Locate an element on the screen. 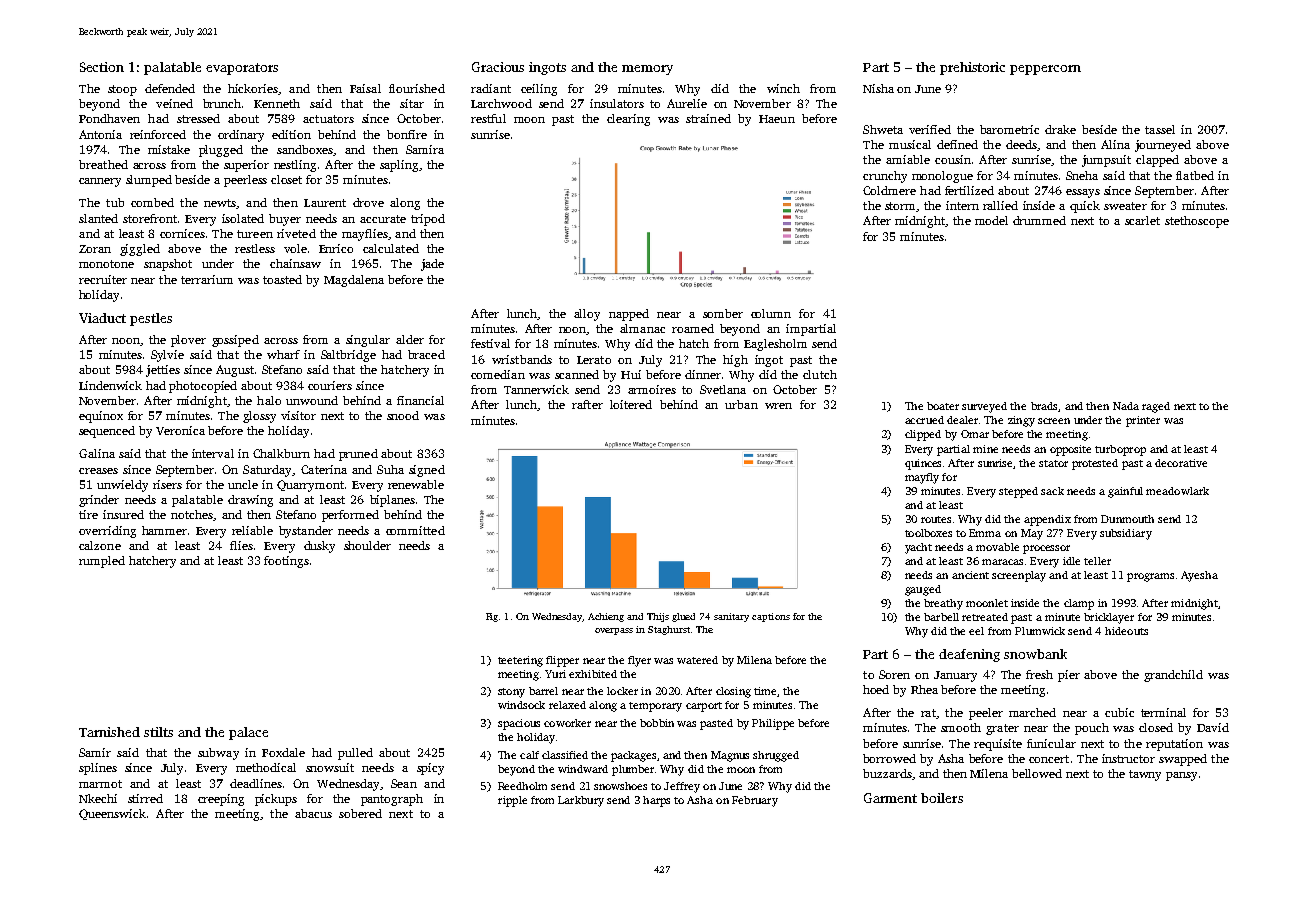 This screenshot has height=924, width=1308. prehistoric is located at coordinates (972, 68).
